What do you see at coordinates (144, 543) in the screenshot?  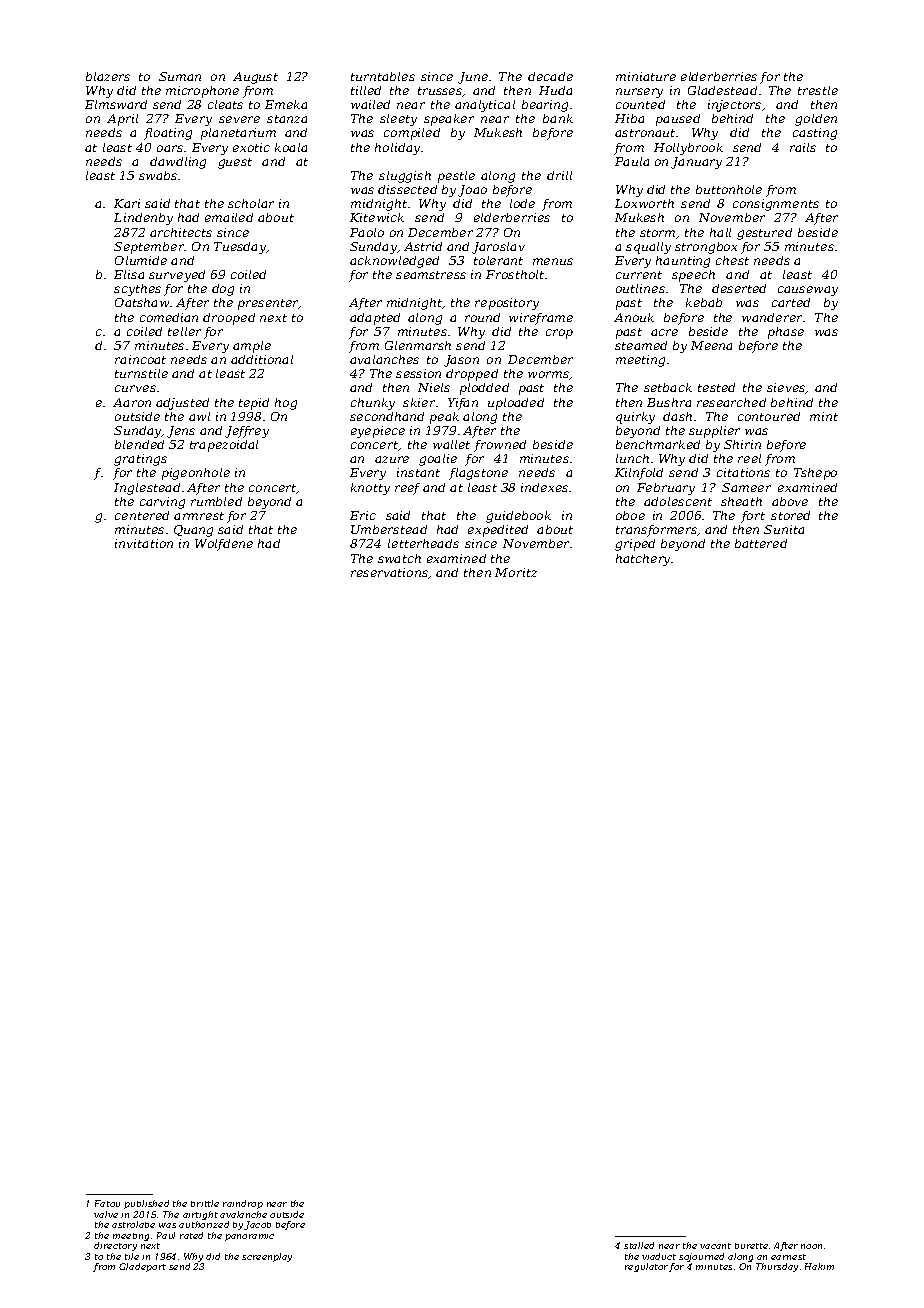 I see `invitation` at bounding box center [144, 543].
